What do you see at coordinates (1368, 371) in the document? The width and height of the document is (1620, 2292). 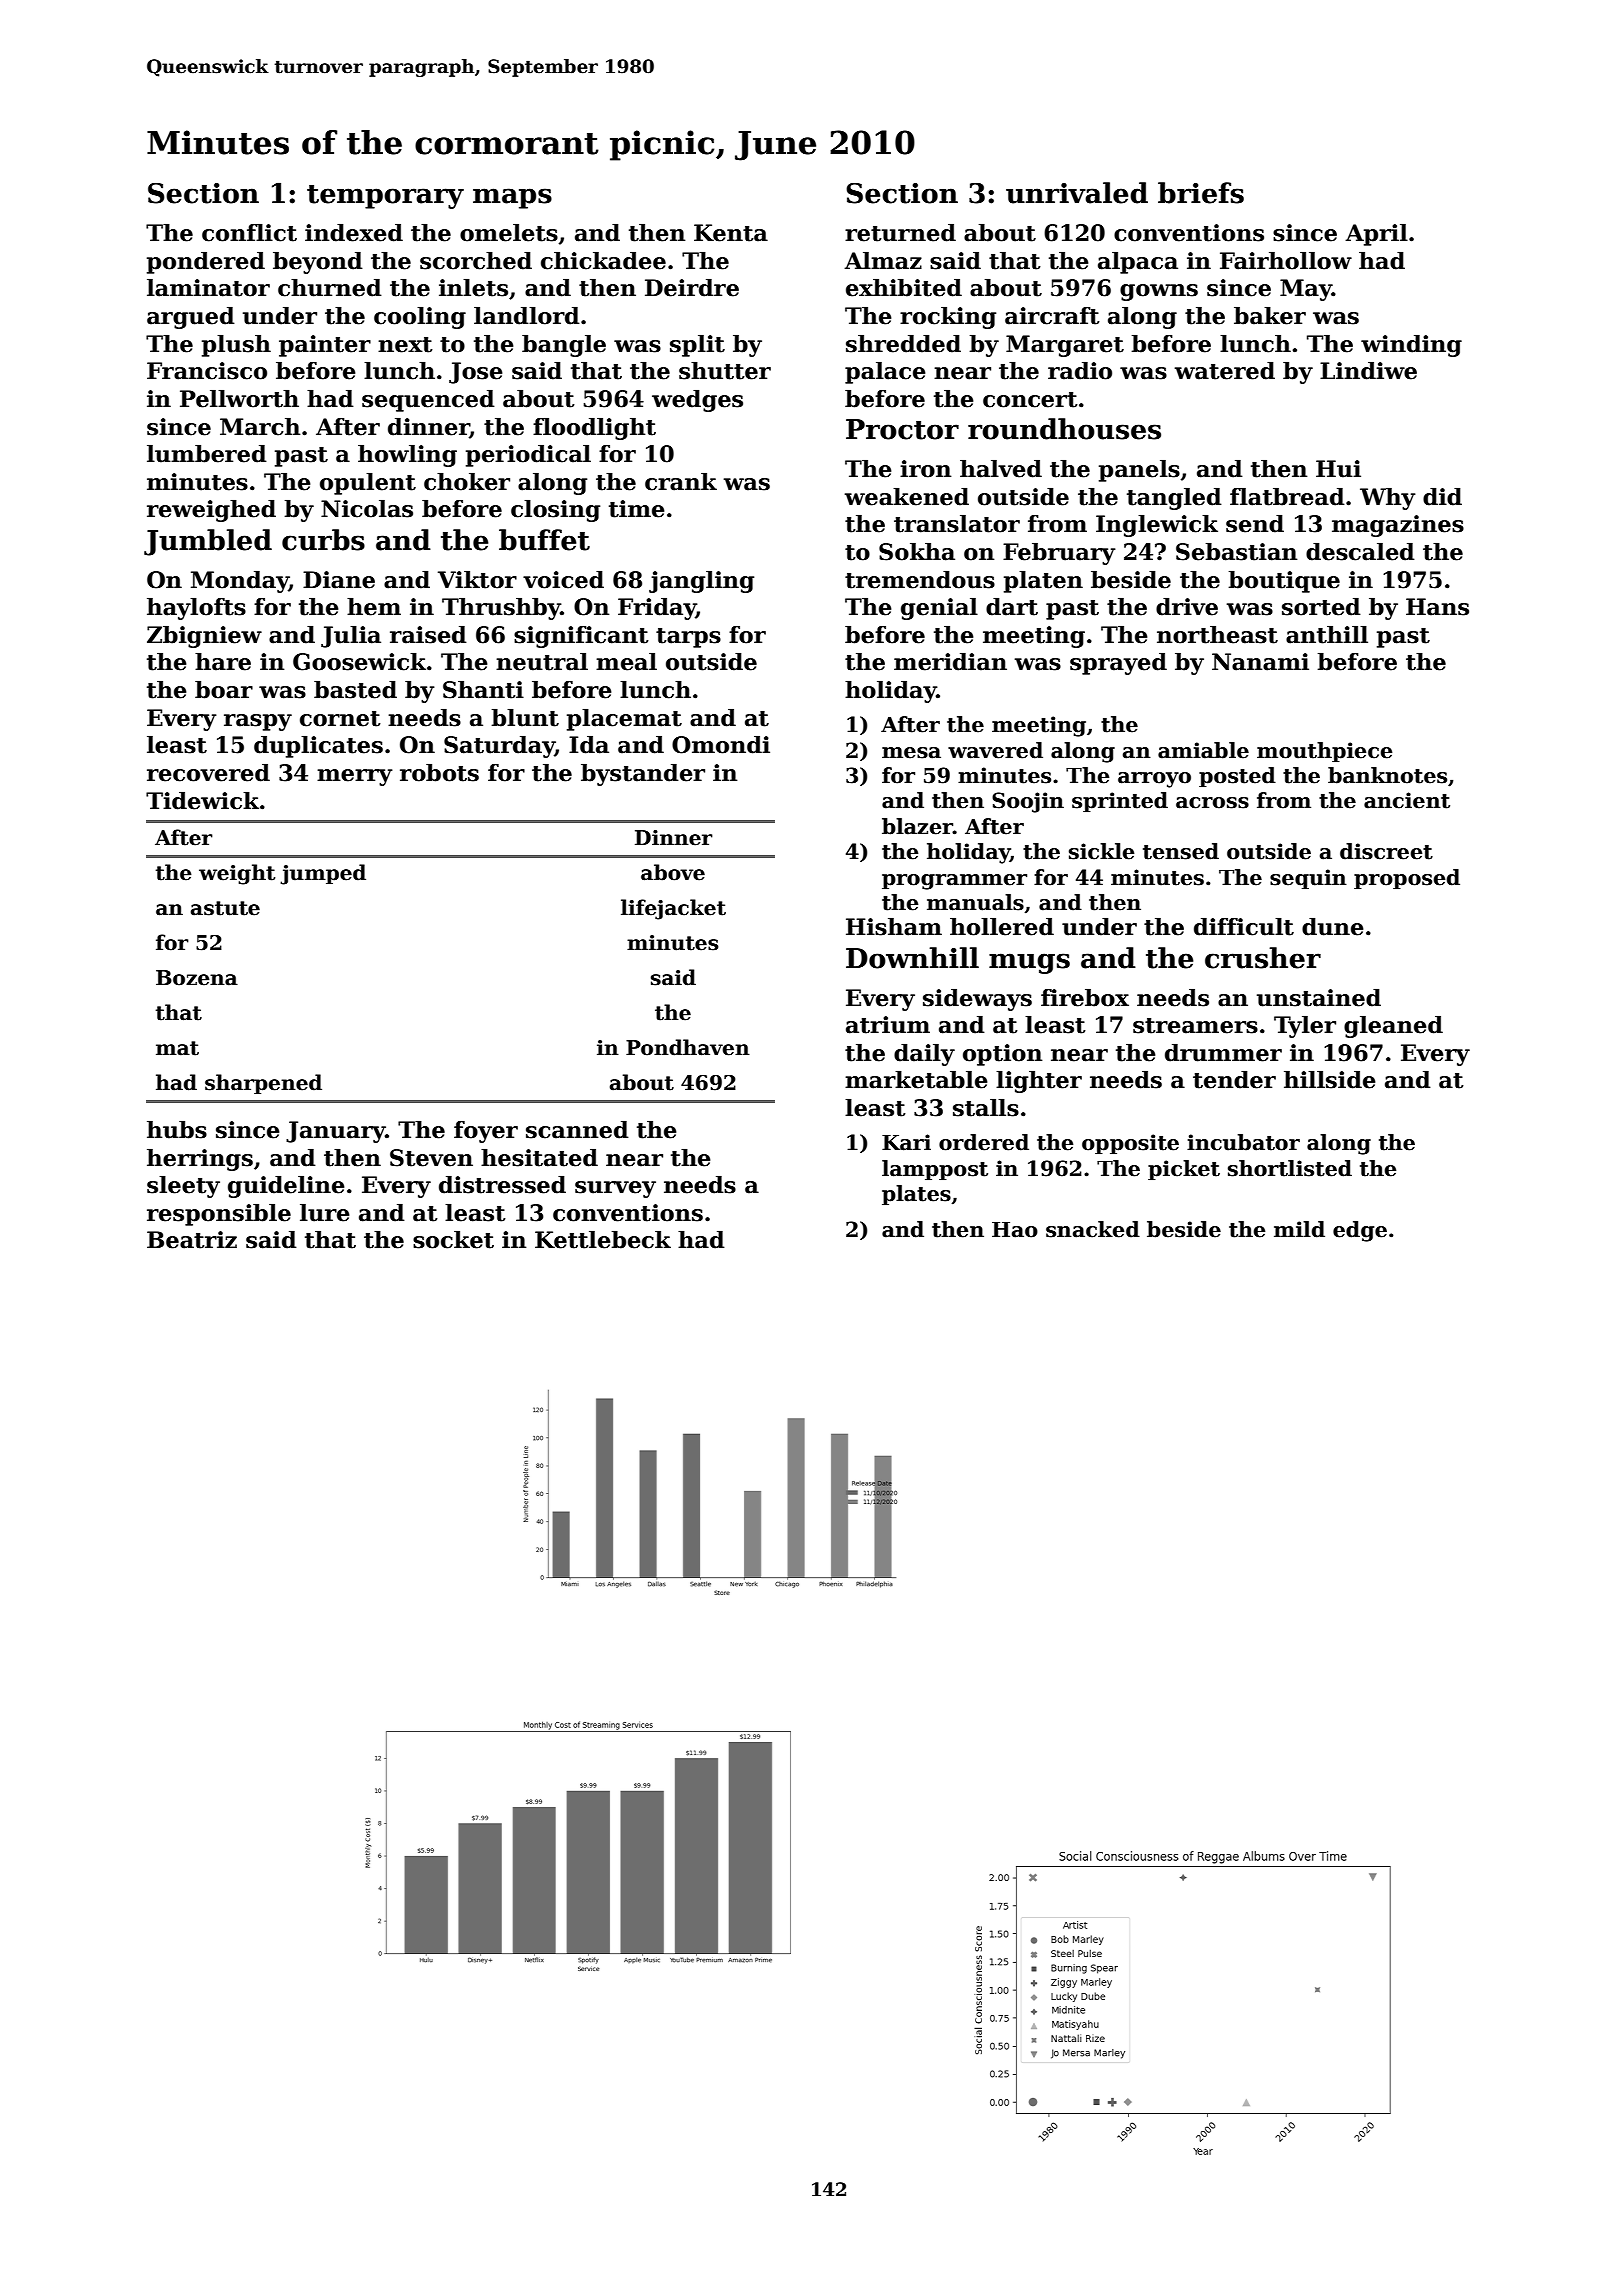 I see `Lindiwe` at bounding box center [1368, 371].
